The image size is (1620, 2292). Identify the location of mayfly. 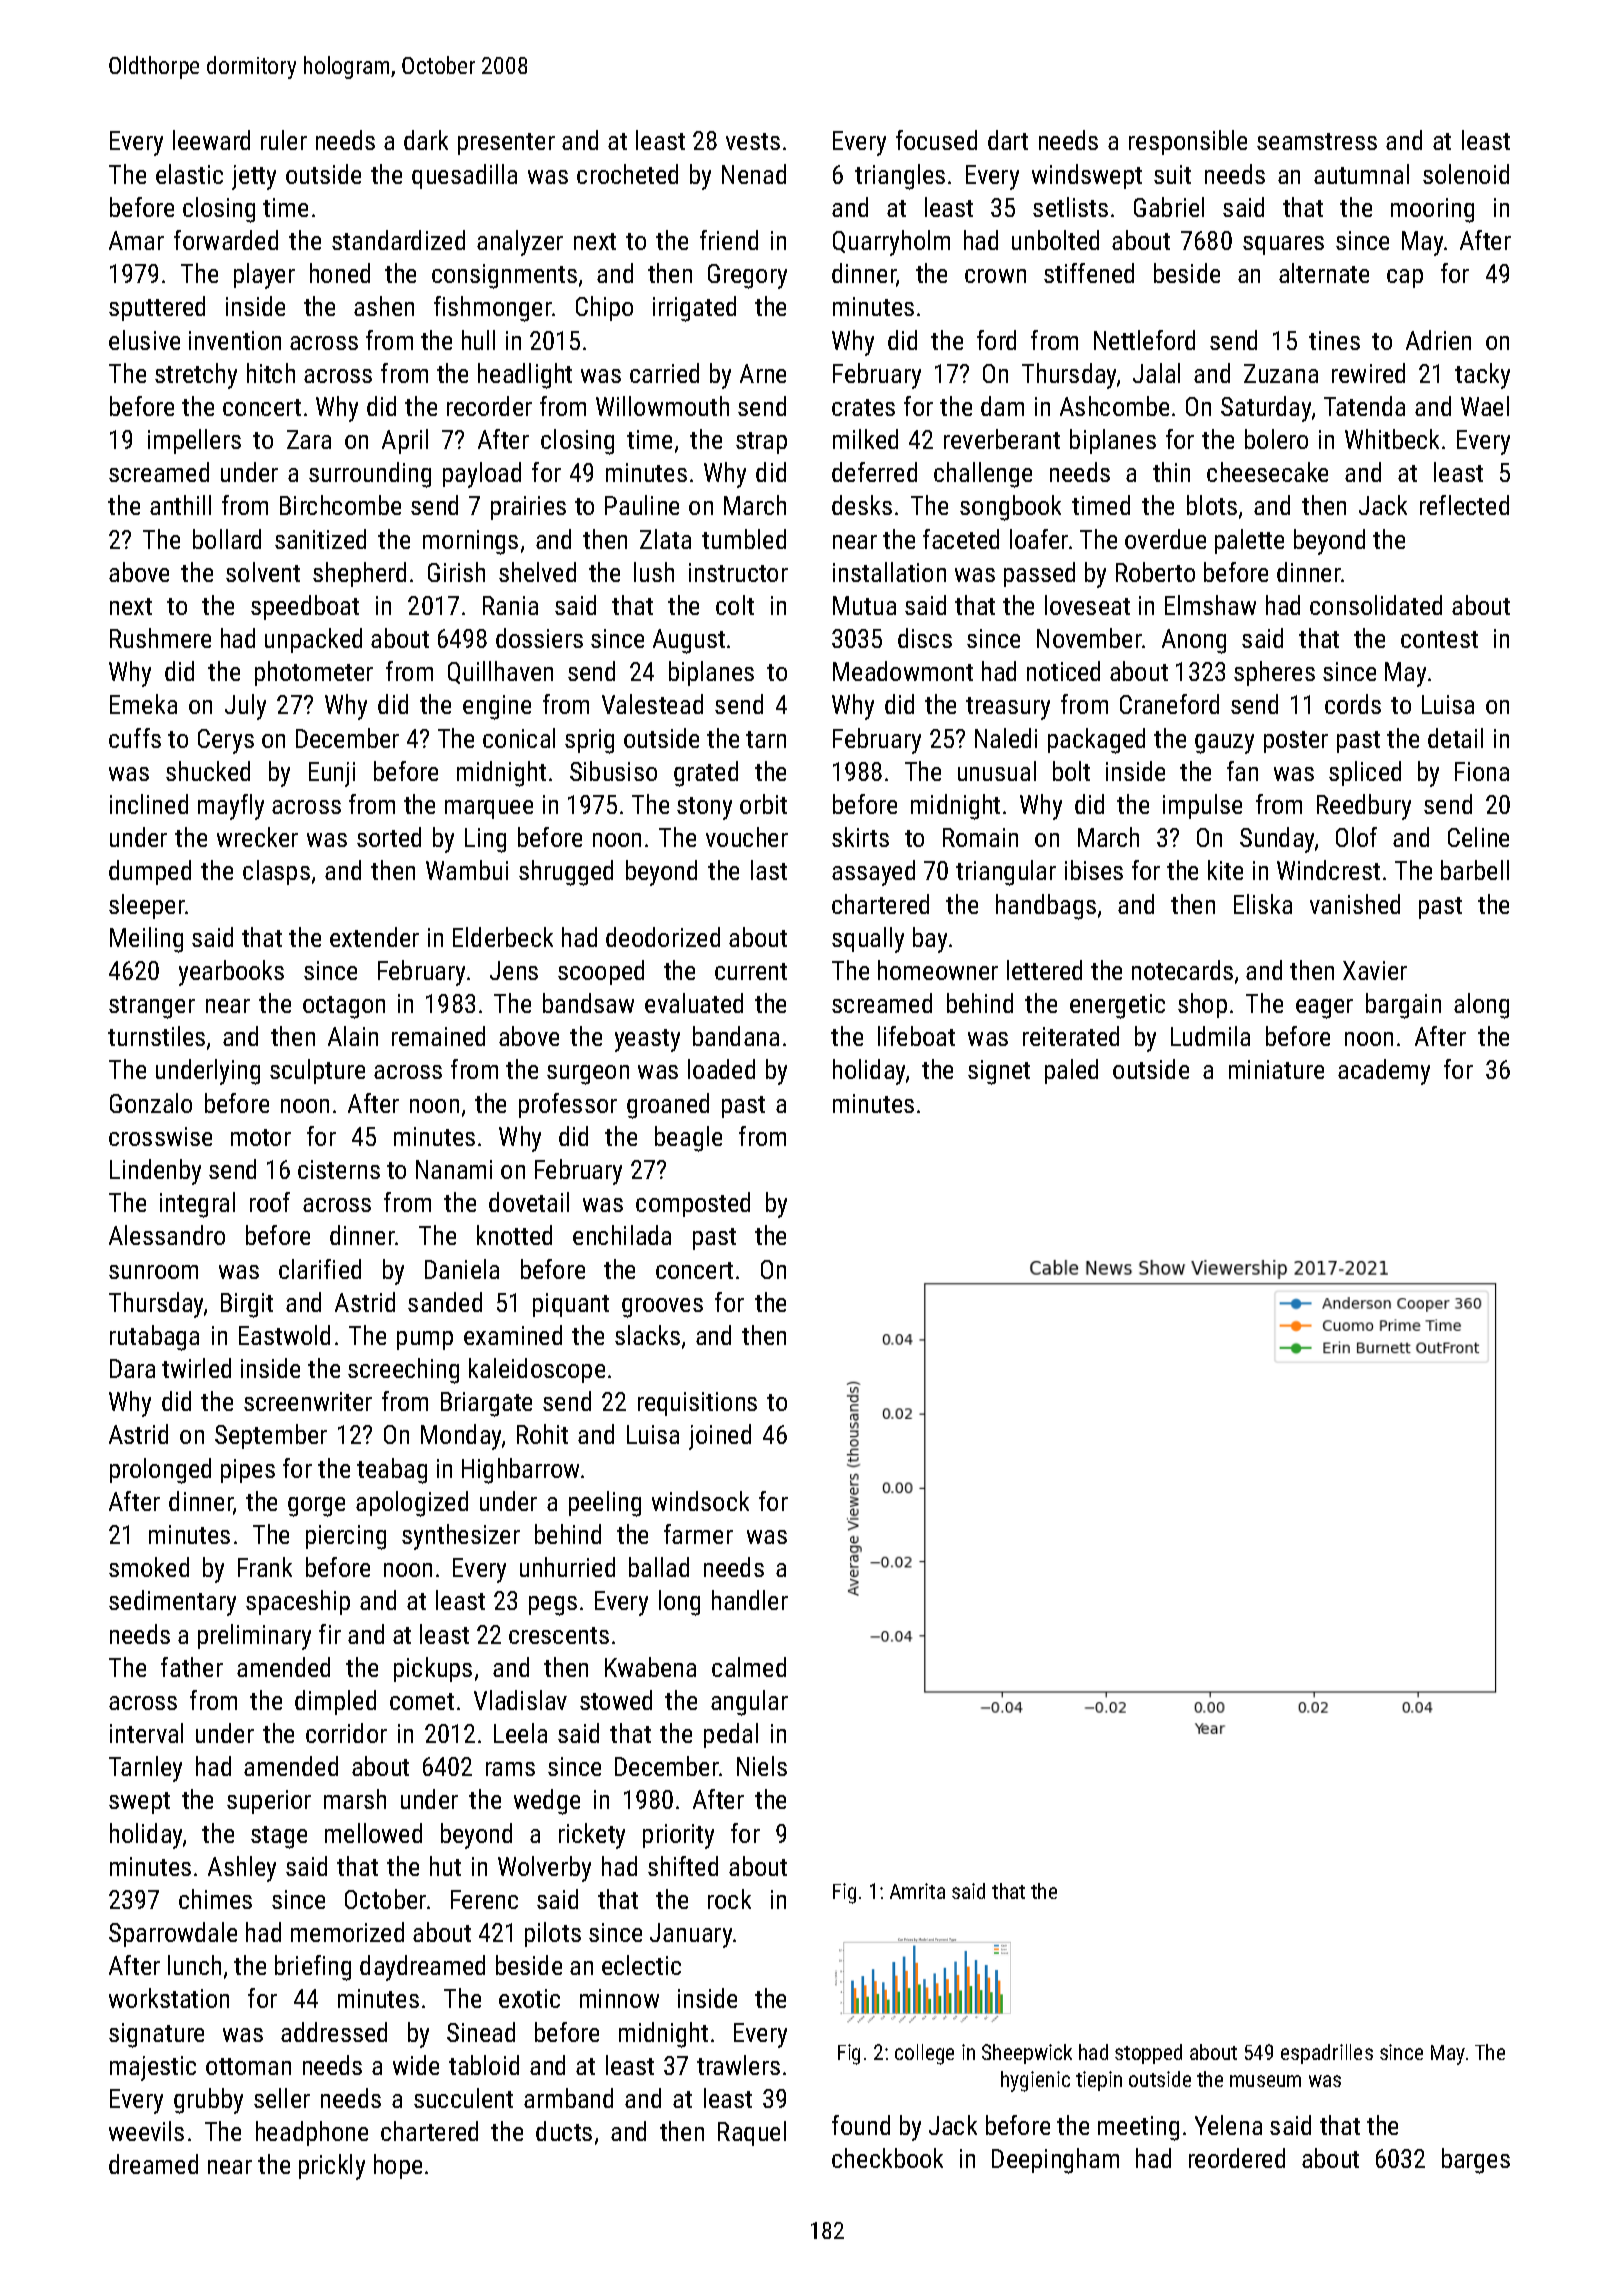
(231, 807).
